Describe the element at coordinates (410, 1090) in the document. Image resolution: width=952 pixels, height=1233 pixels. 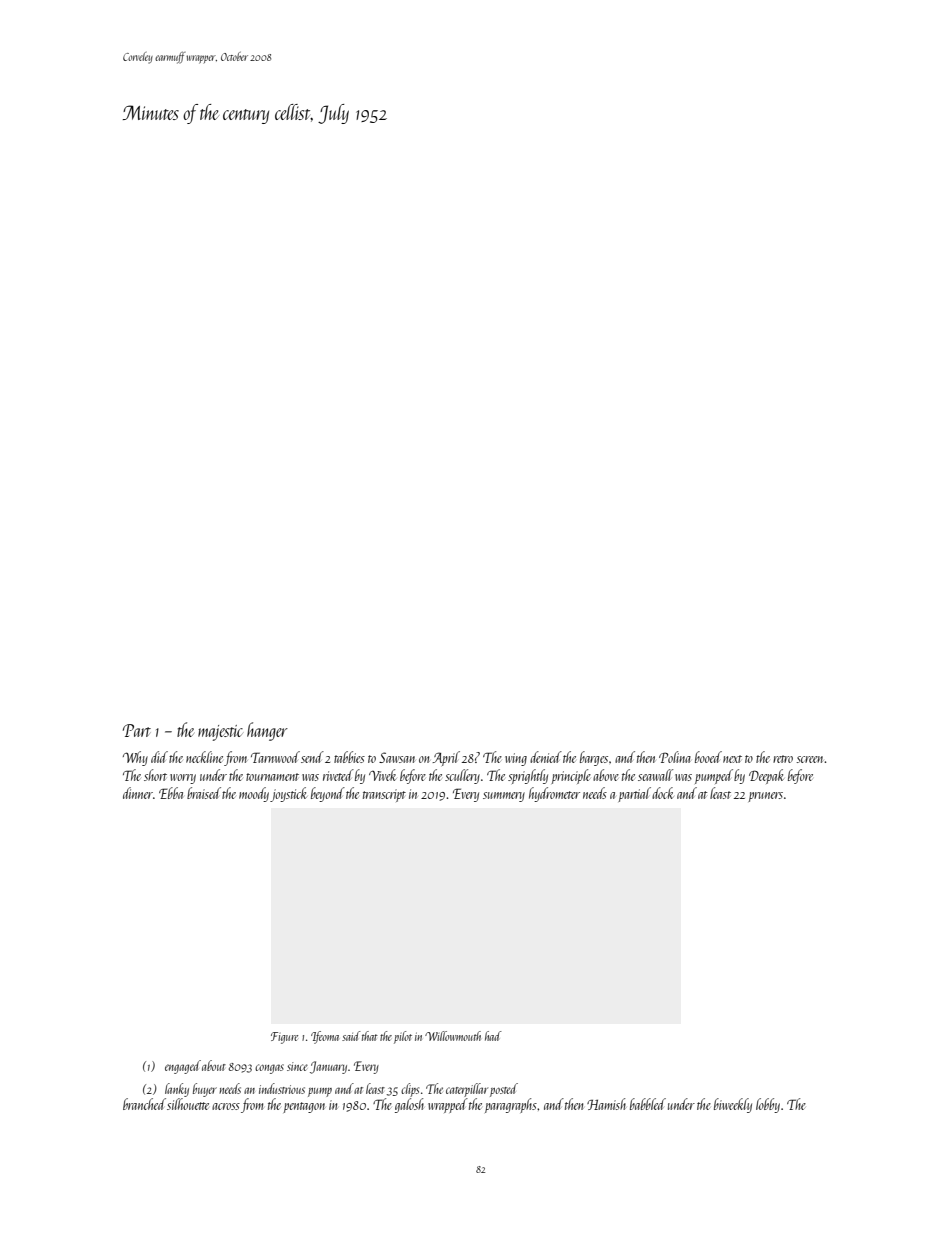
I see `clips` at that location.
